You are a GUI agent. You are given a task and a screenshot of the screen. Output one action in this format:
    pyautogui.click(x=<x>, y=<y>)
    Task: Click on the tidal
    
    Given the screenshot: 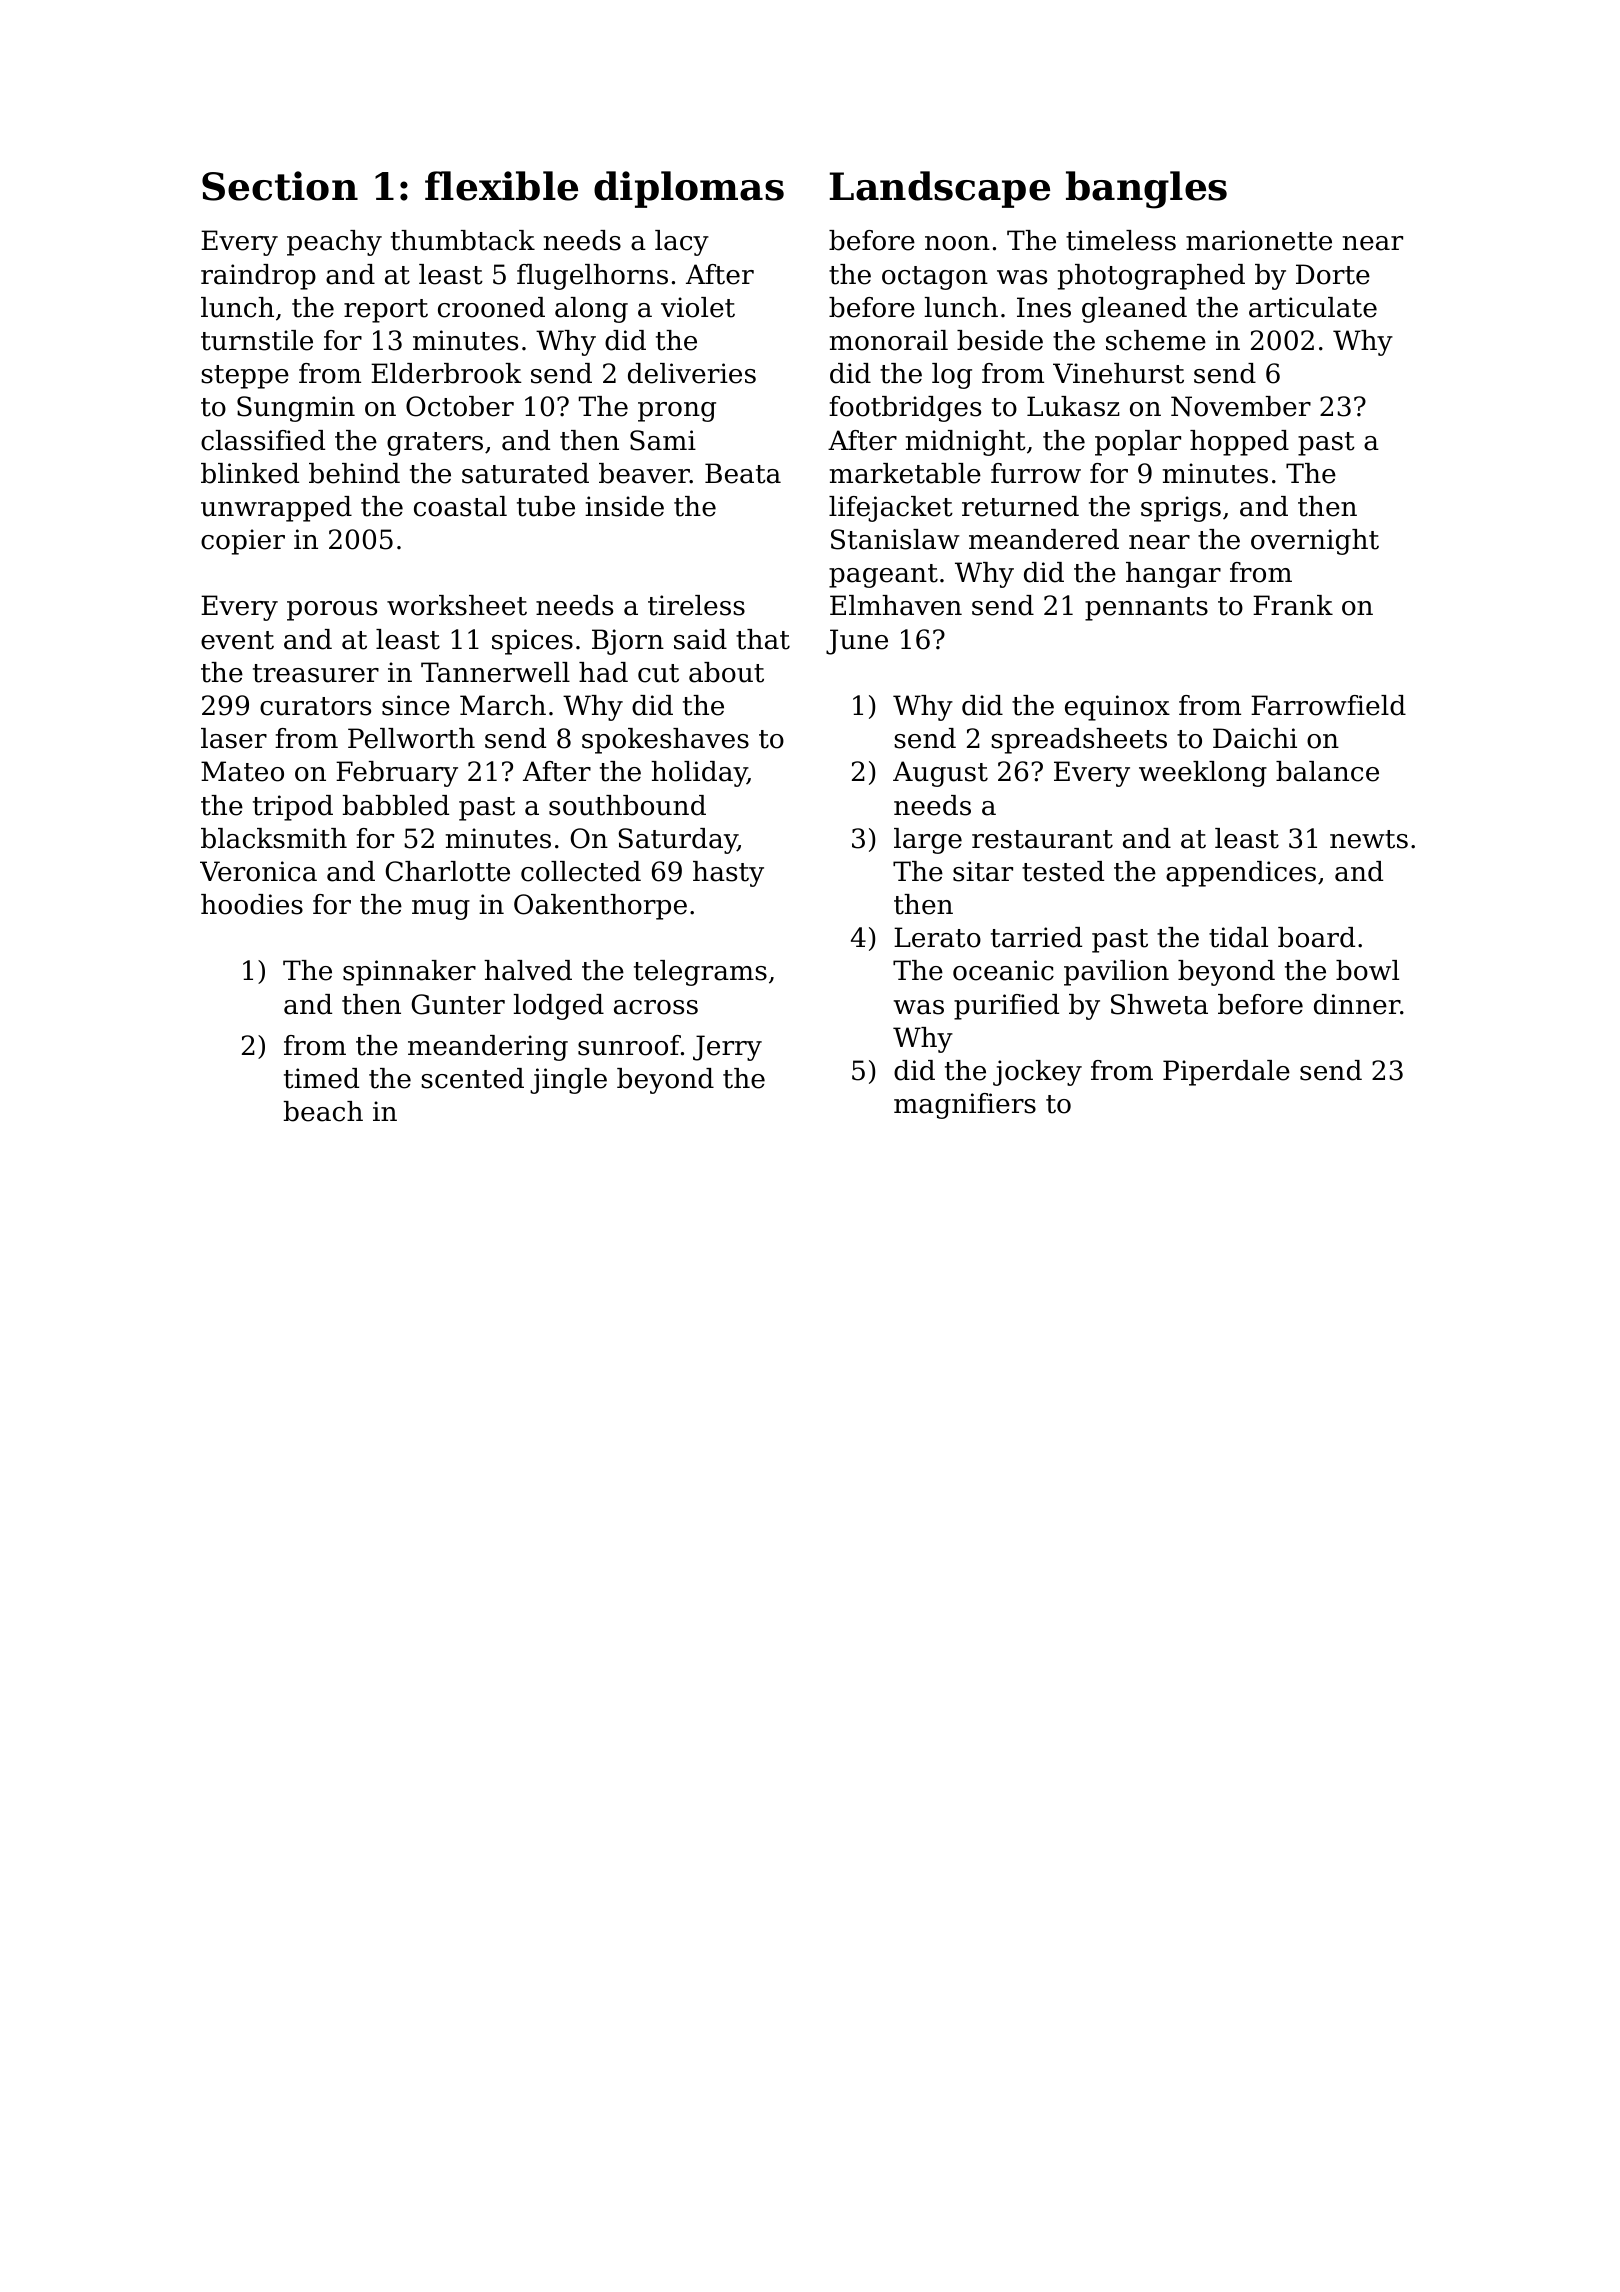 What is the action you would take?
    pyautogui.click(x=1238, y=937)
